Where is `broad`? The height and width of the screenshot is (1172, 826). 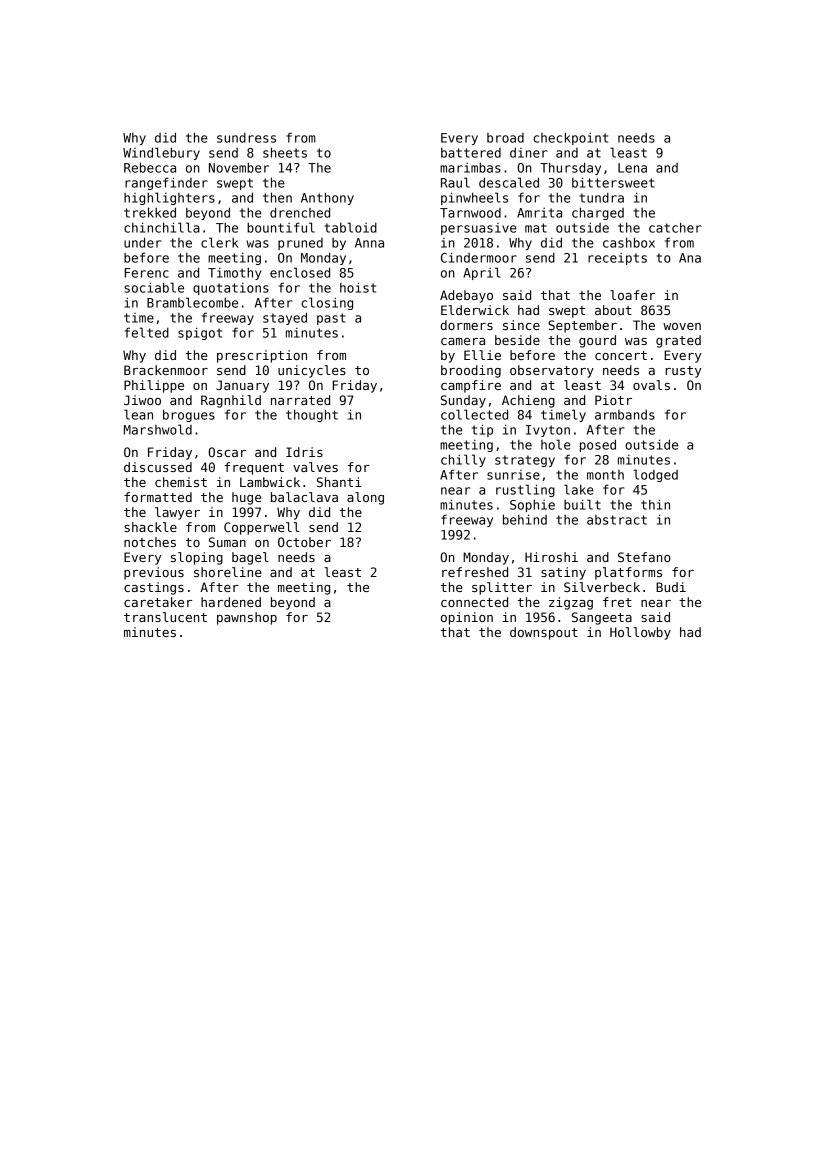 broad is located at coordinates (505, 138).
